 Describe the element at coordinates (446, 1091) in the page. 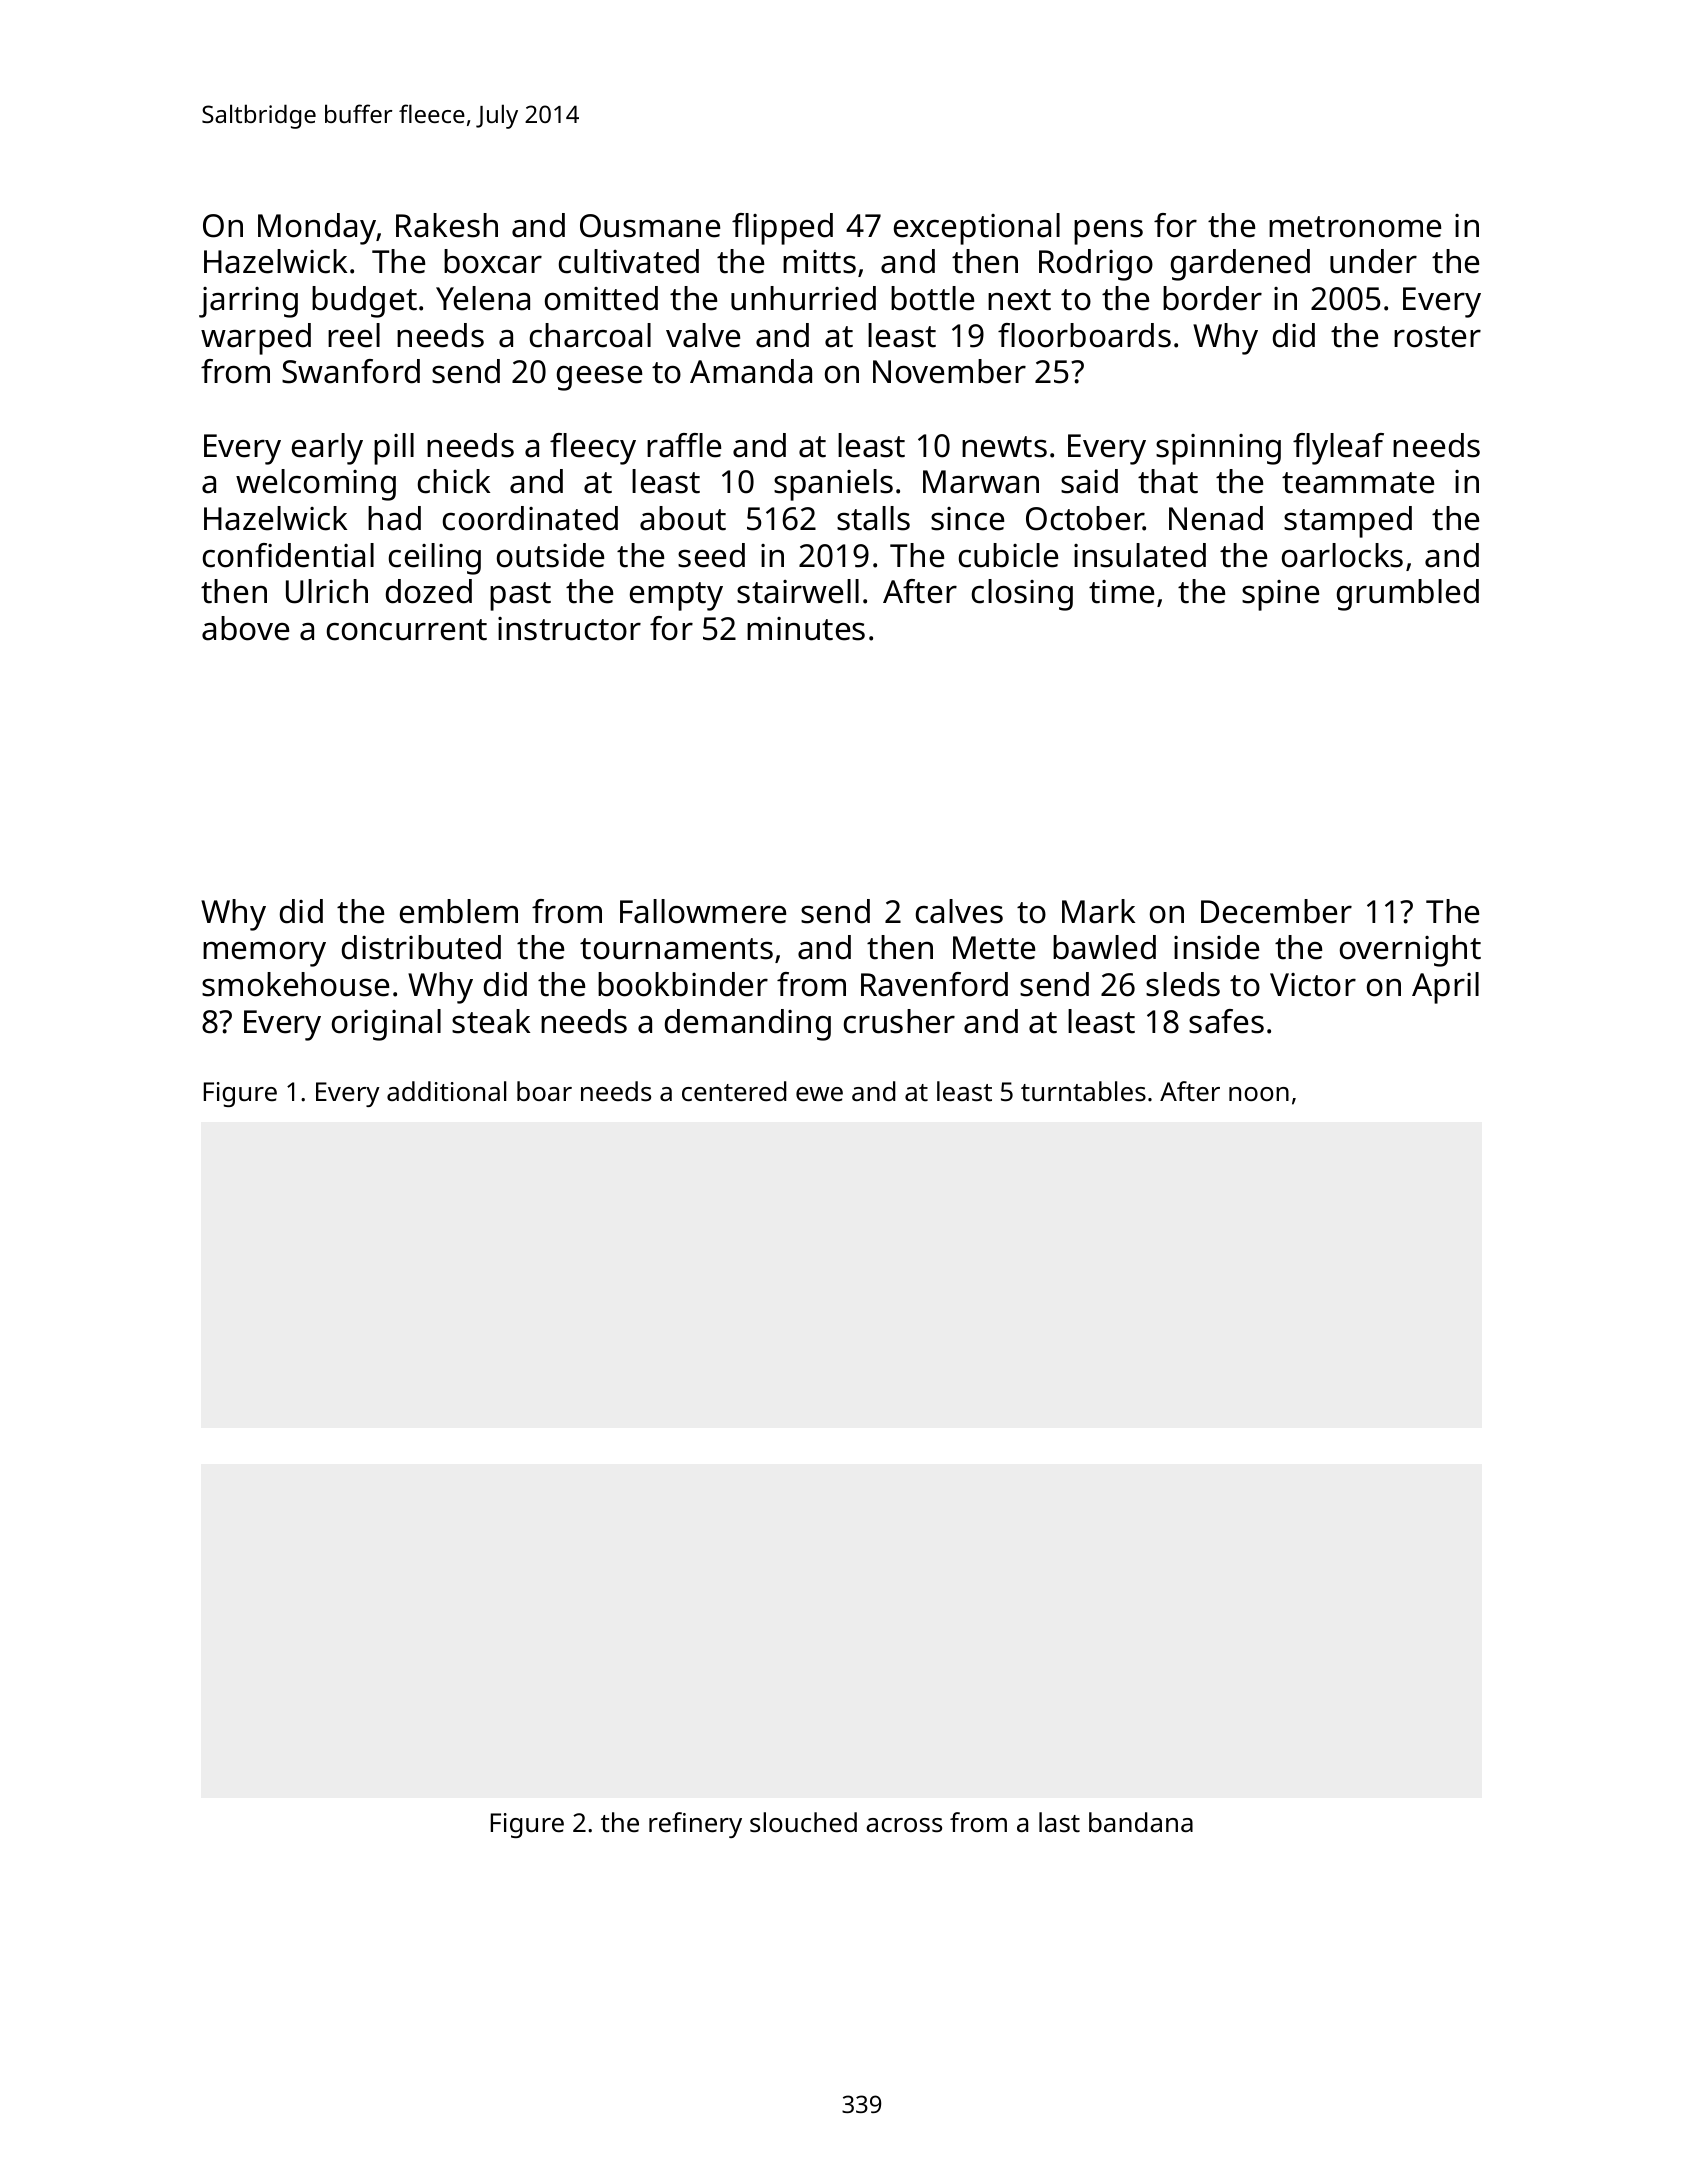

I see `additional` at that location.
